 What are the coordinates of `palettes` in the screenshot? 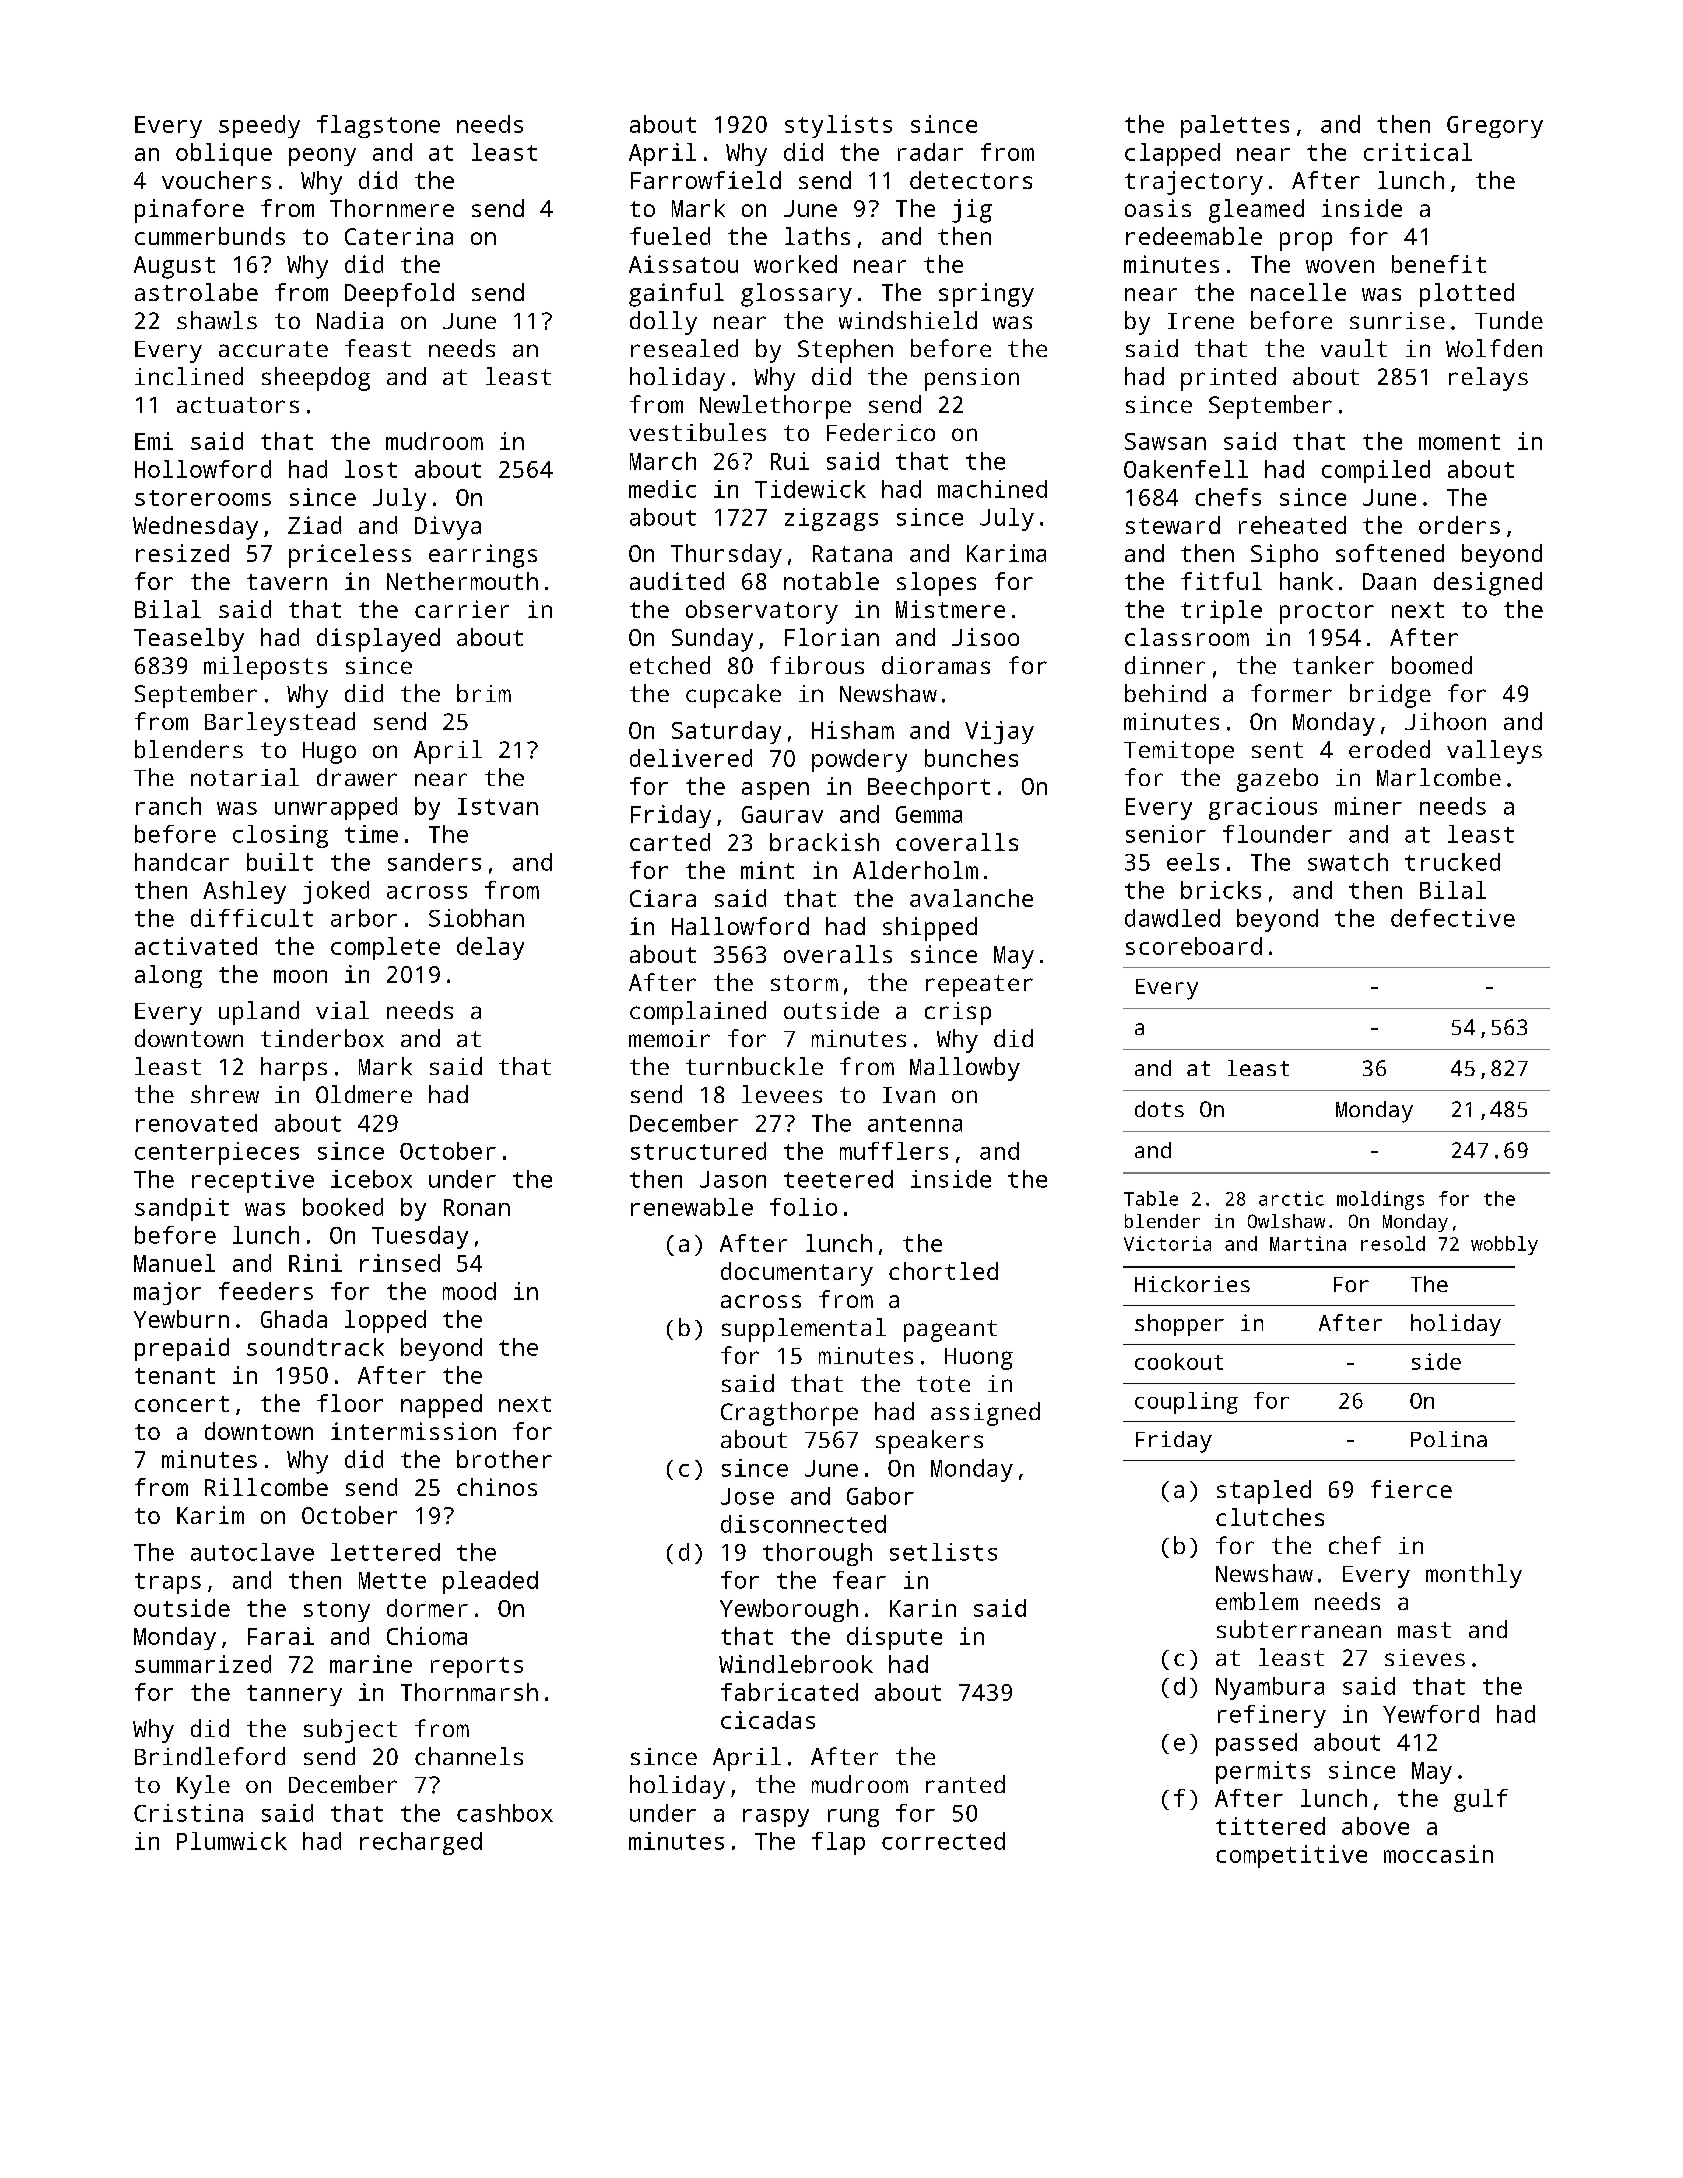 It's located at (1235, 126).
